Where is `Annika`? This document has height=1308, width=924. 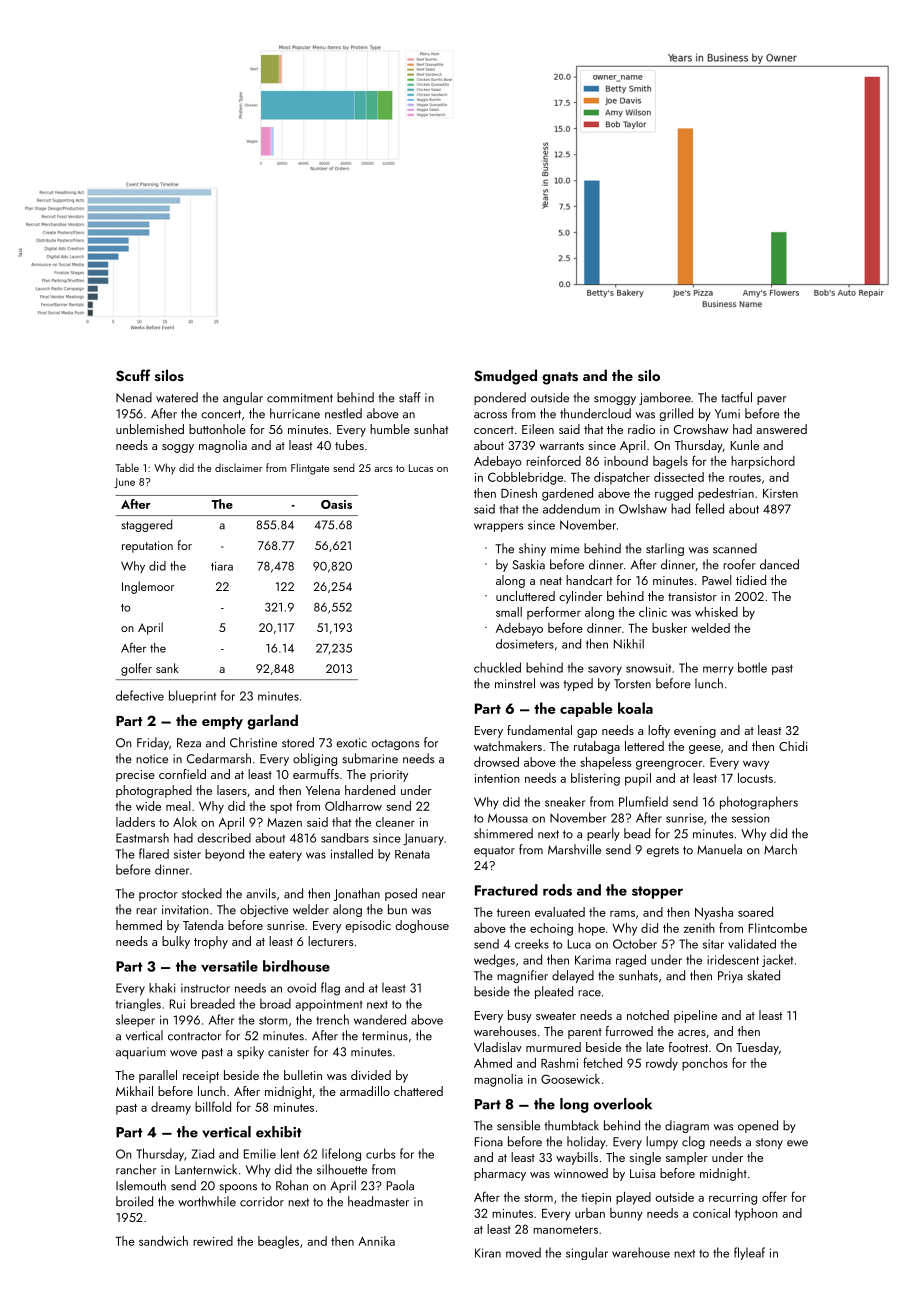
Annika is located at coordinates (376, 1241).
